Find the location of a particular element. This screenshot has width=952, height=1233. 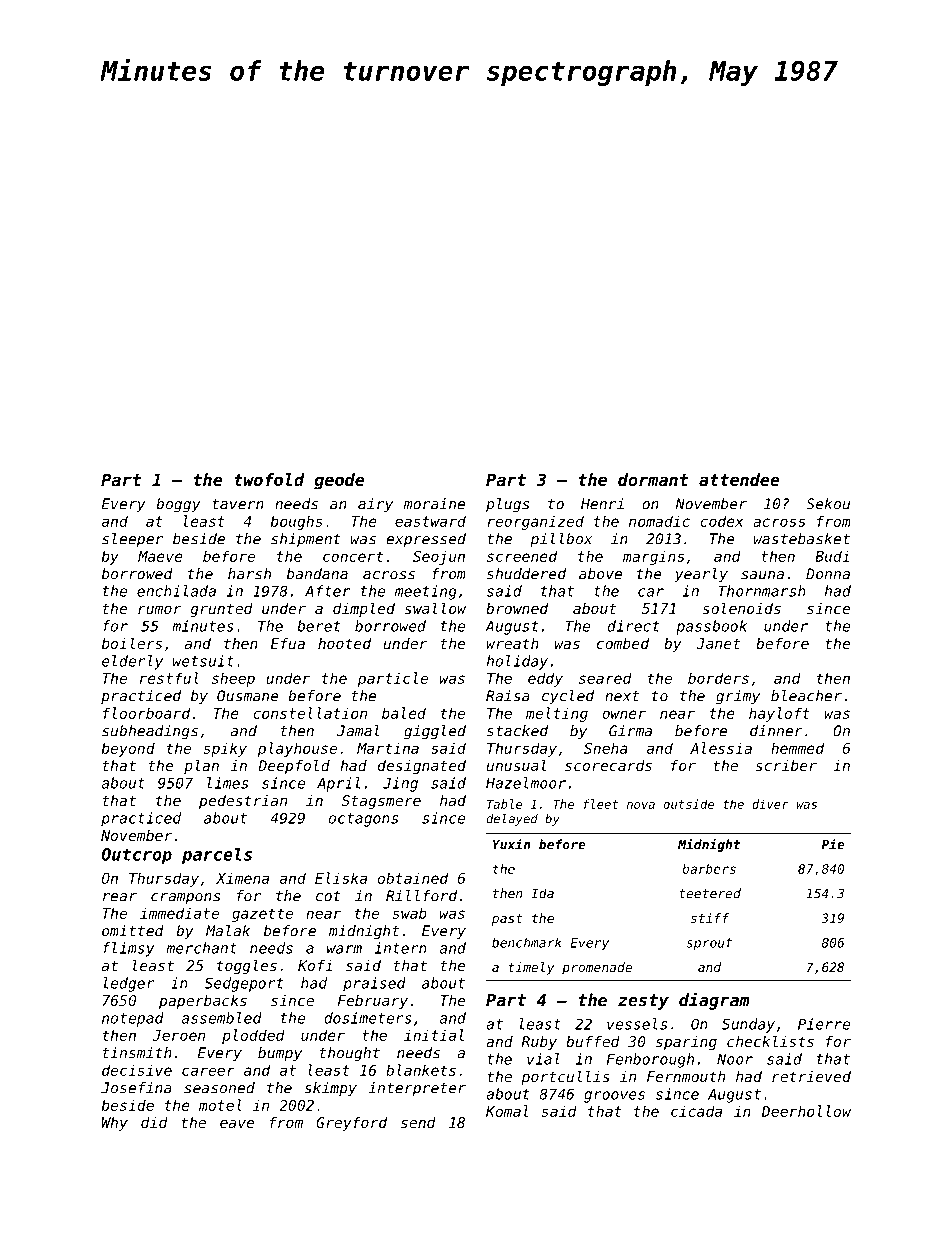

hooted is located at coordinates (344, 643).
